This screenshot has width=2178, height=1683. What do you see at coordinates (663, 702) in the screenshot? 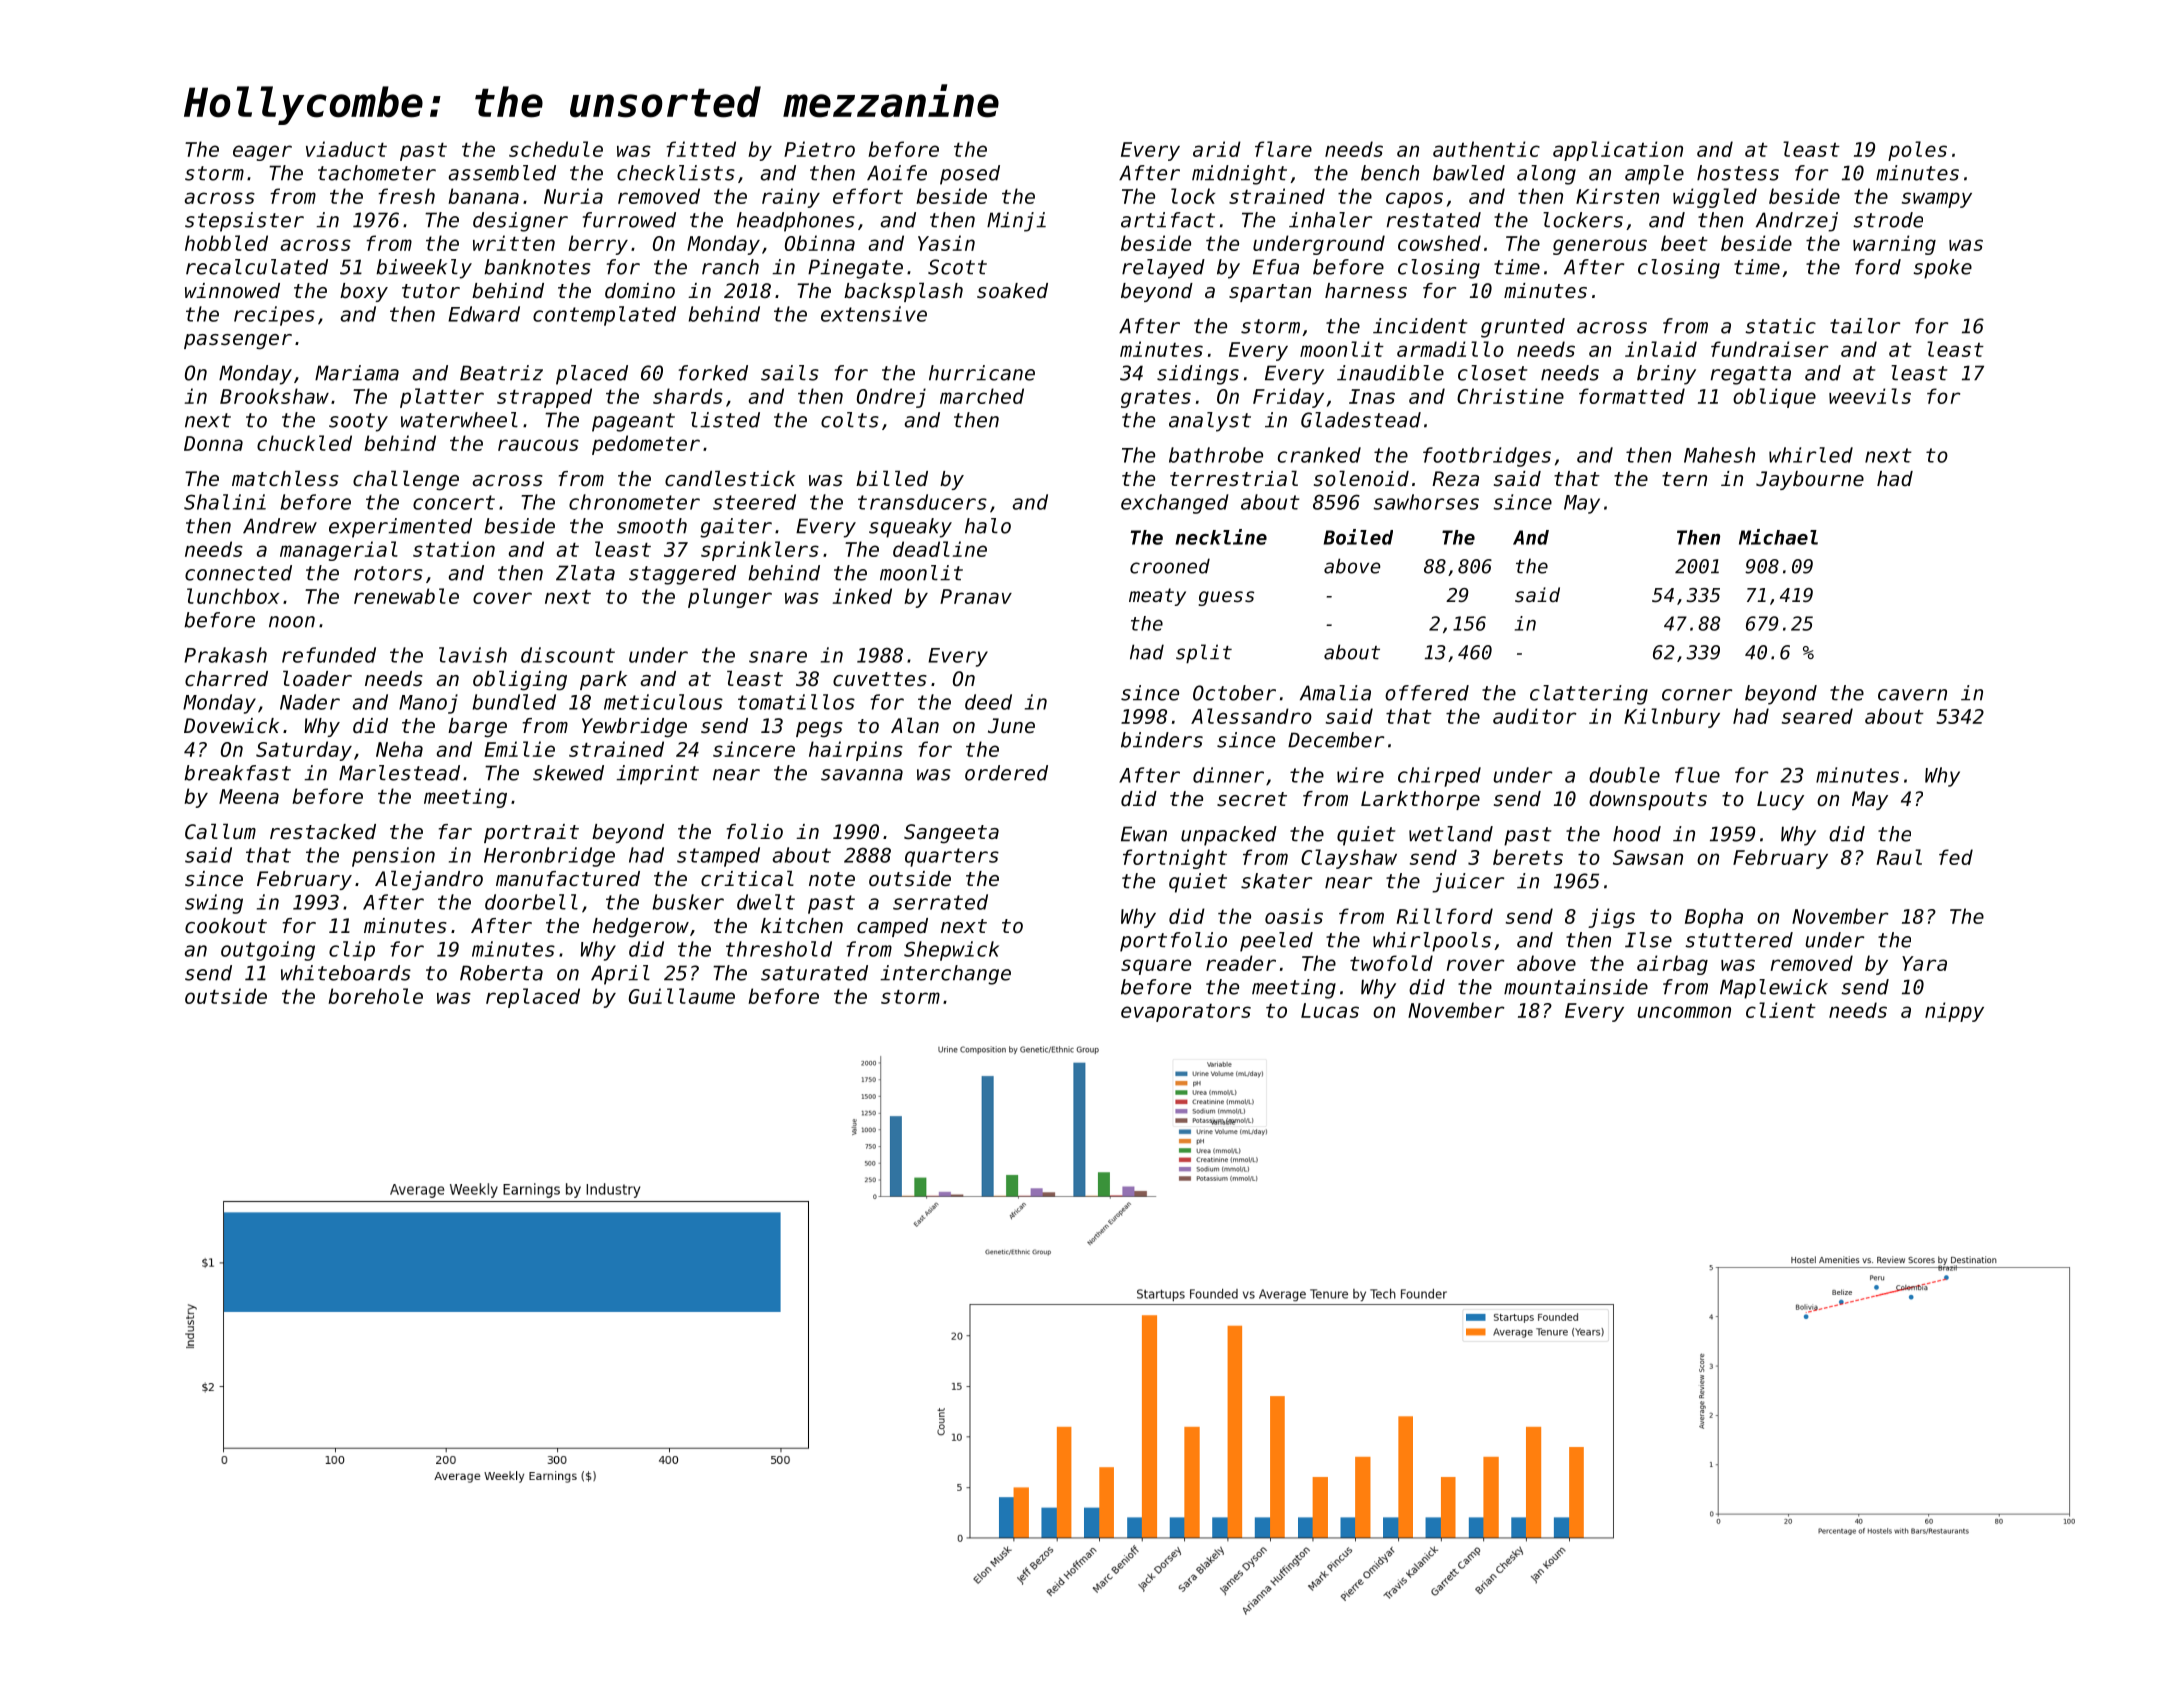
I see `meticulous` at bounding box center [663, 702].
